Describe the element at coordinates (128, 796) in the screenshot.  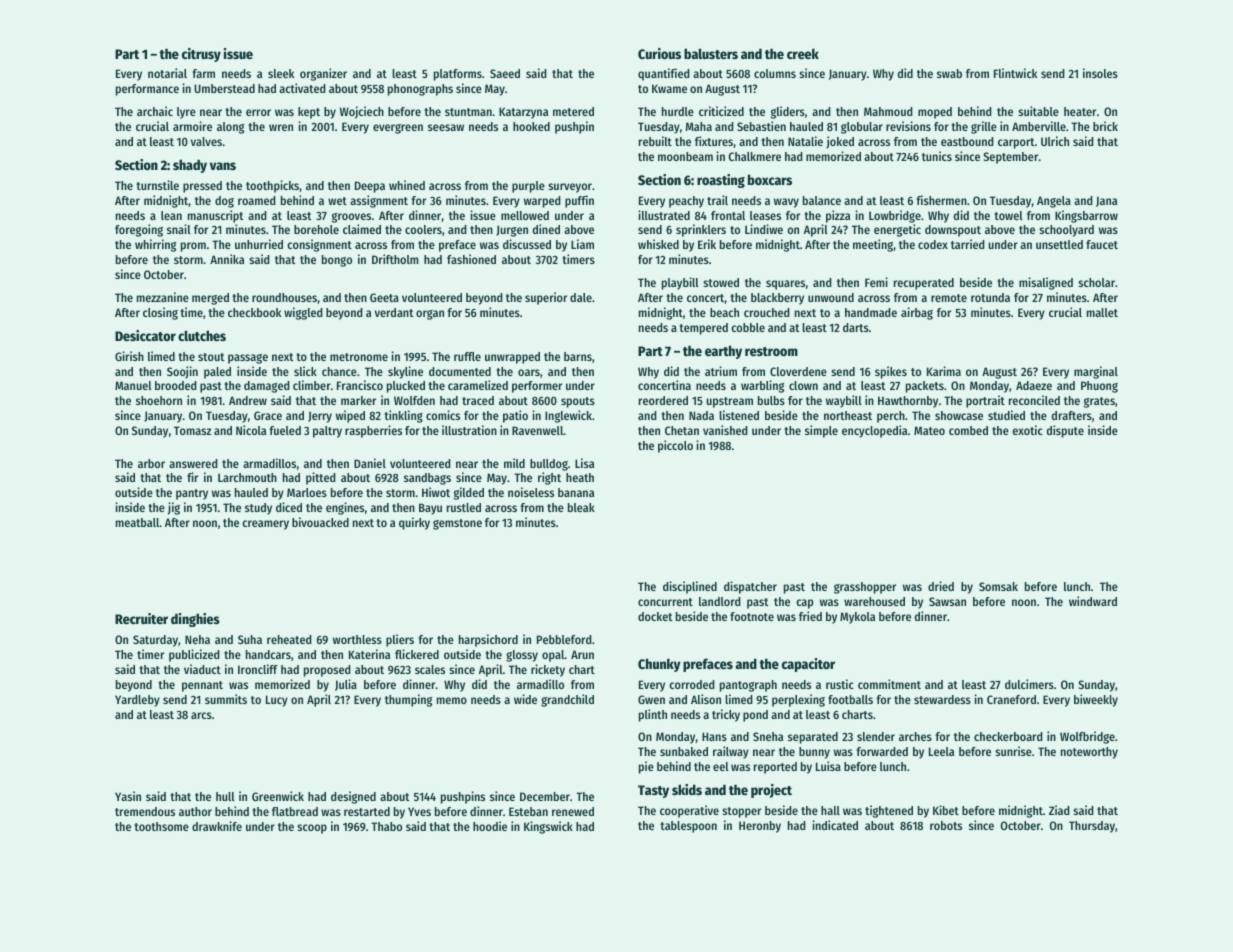
I see `Yasin` at that location.
